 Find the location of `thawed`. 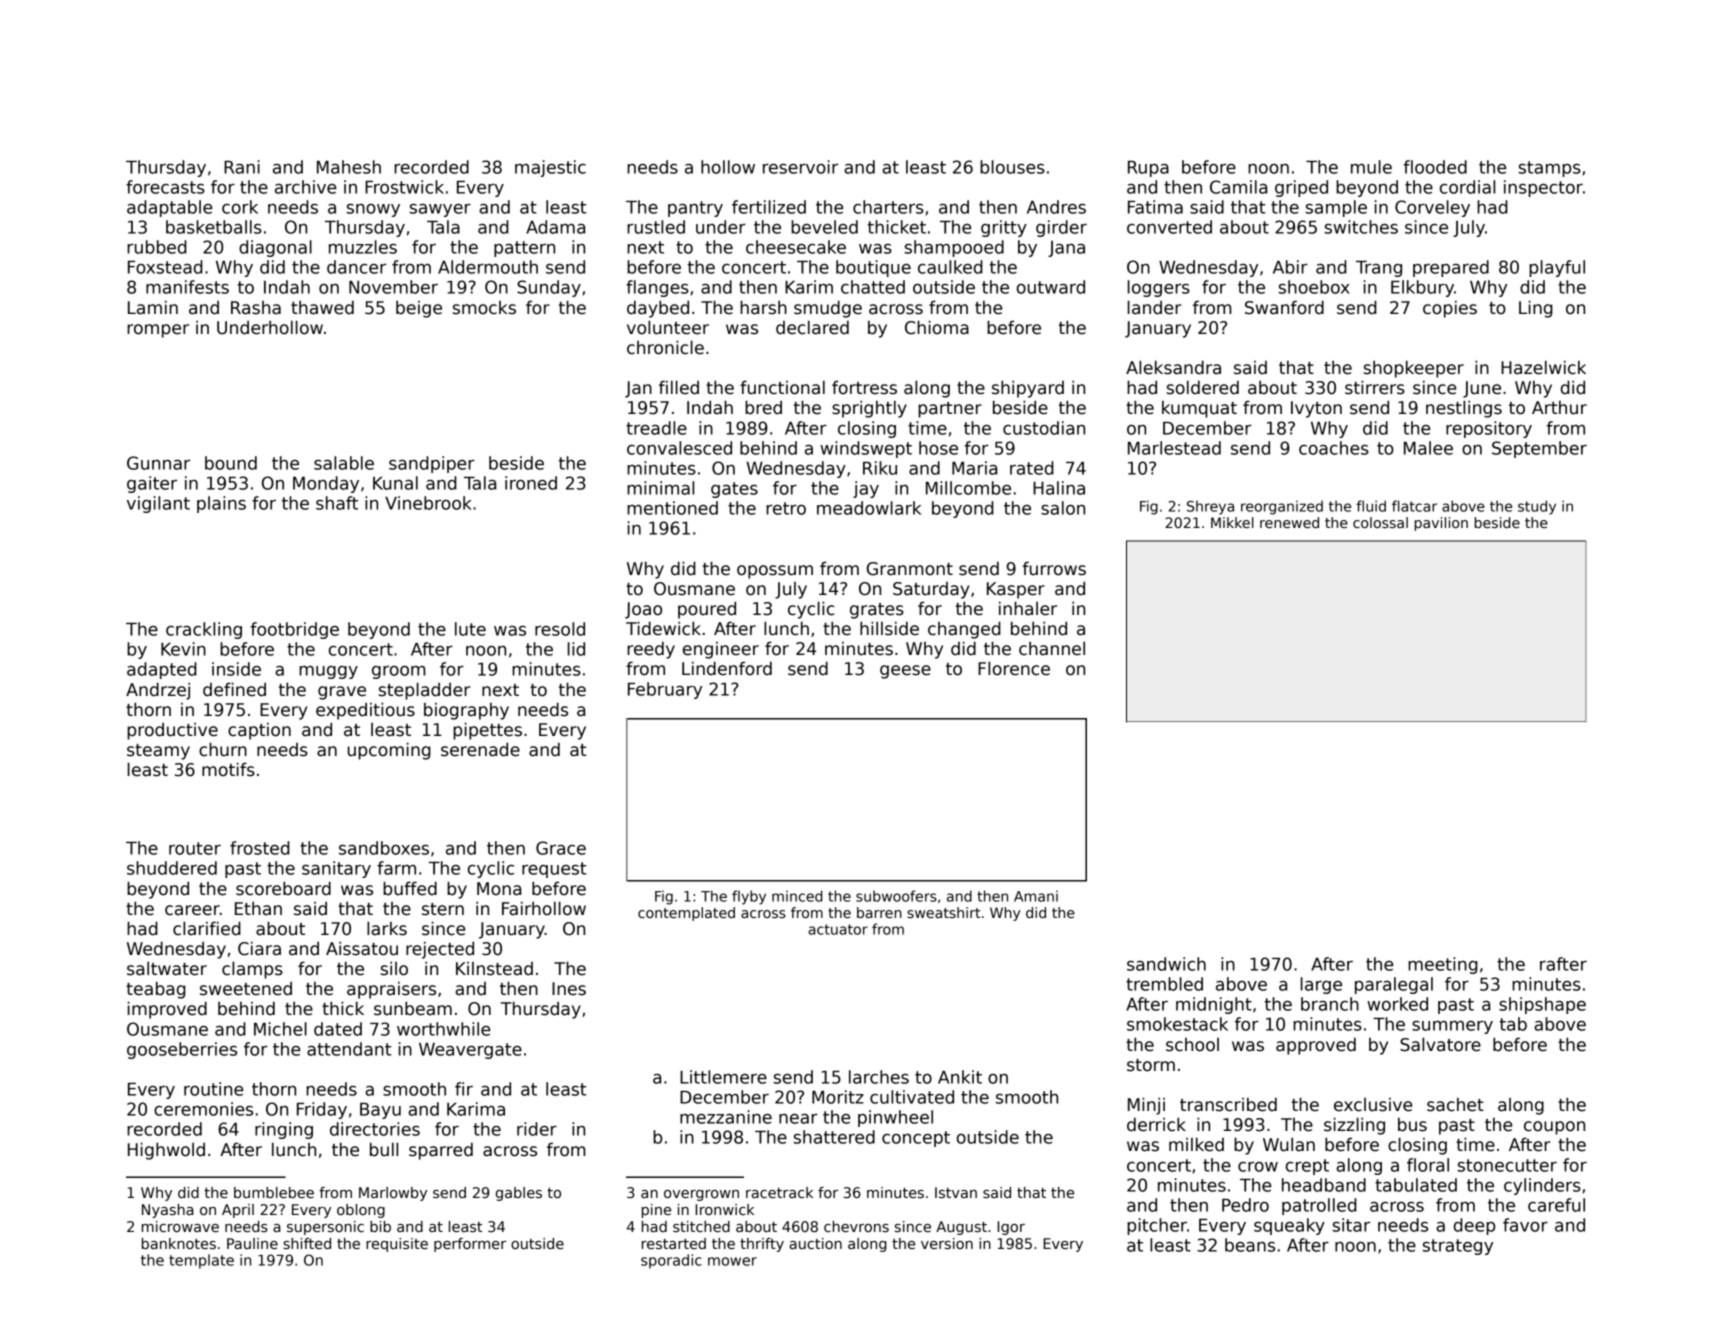

thawed is located at coordinates (322, 308).
